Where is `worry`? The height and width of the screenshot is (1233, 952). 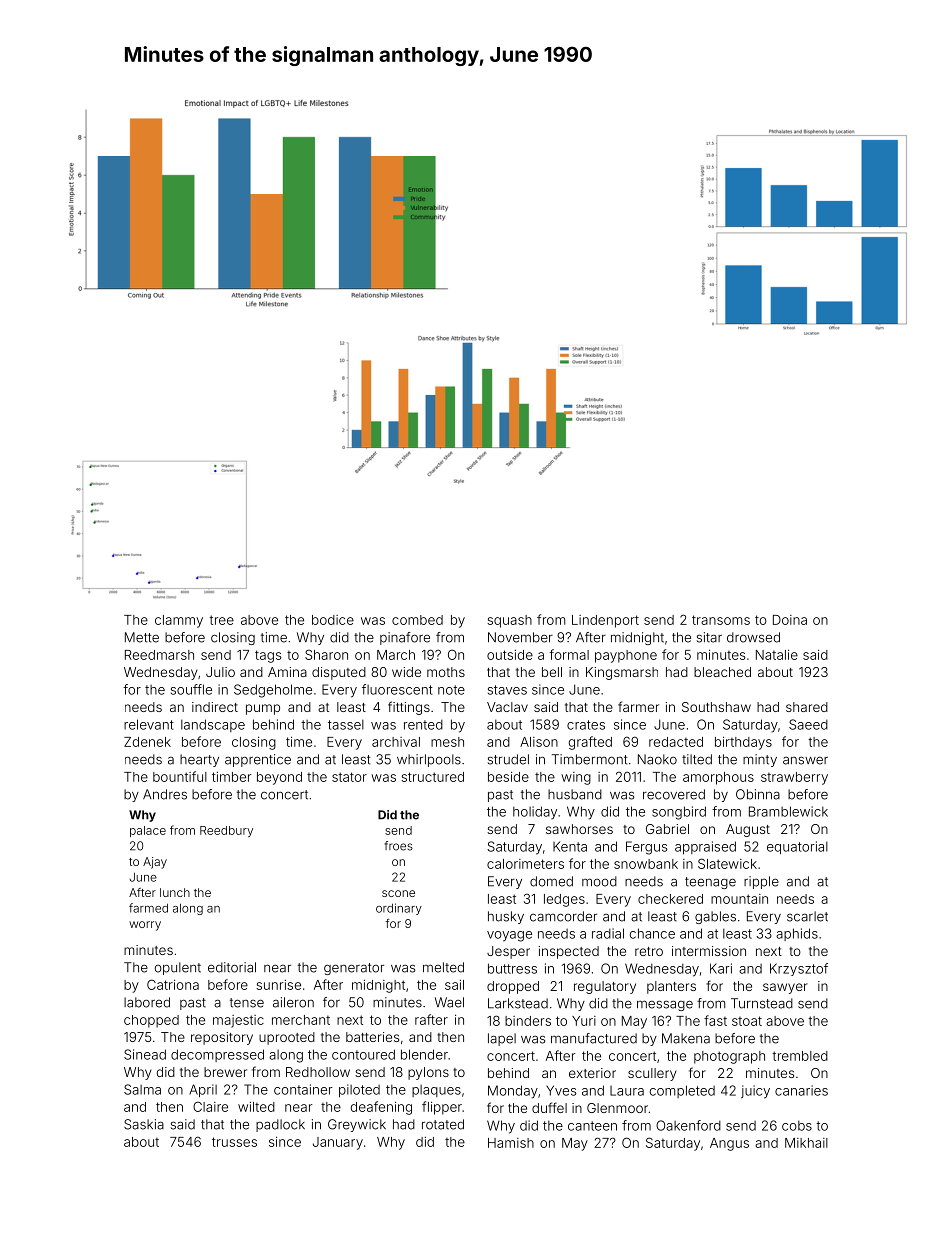
worry is located at coordinates (145, 926).
